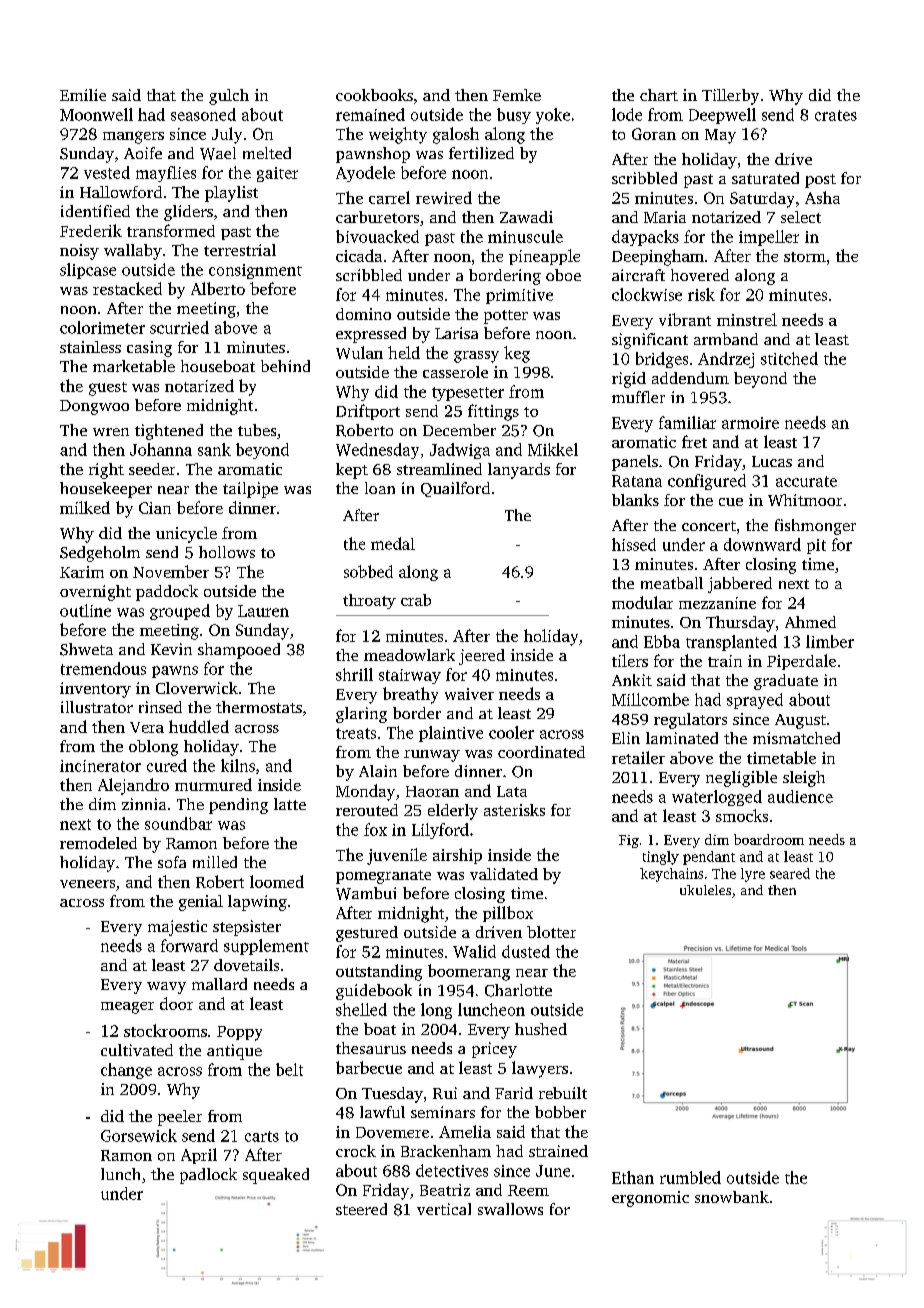 The image size is (924, 1308). What do you see at coordinates (368, 571) in the image?
I see `sobbed` at bounding box center [368, 571].
